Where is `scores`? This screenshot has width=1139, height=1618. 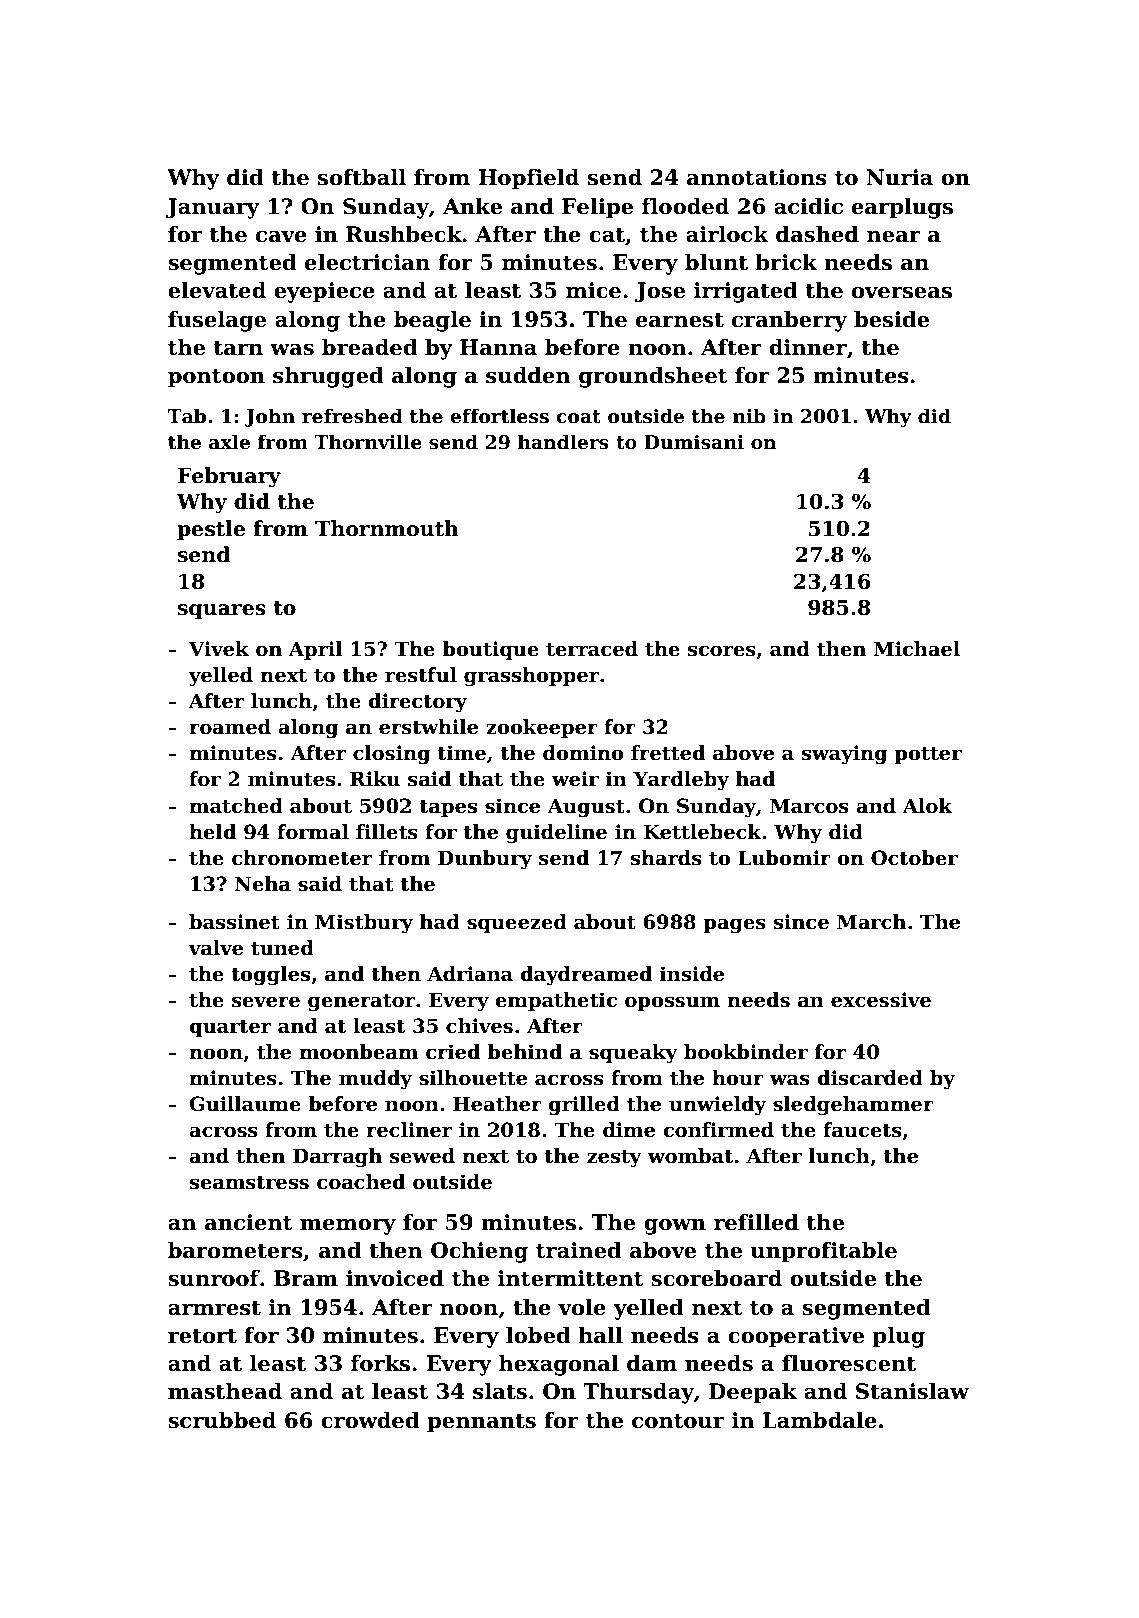 scores is located at coordinates (722, 651).
